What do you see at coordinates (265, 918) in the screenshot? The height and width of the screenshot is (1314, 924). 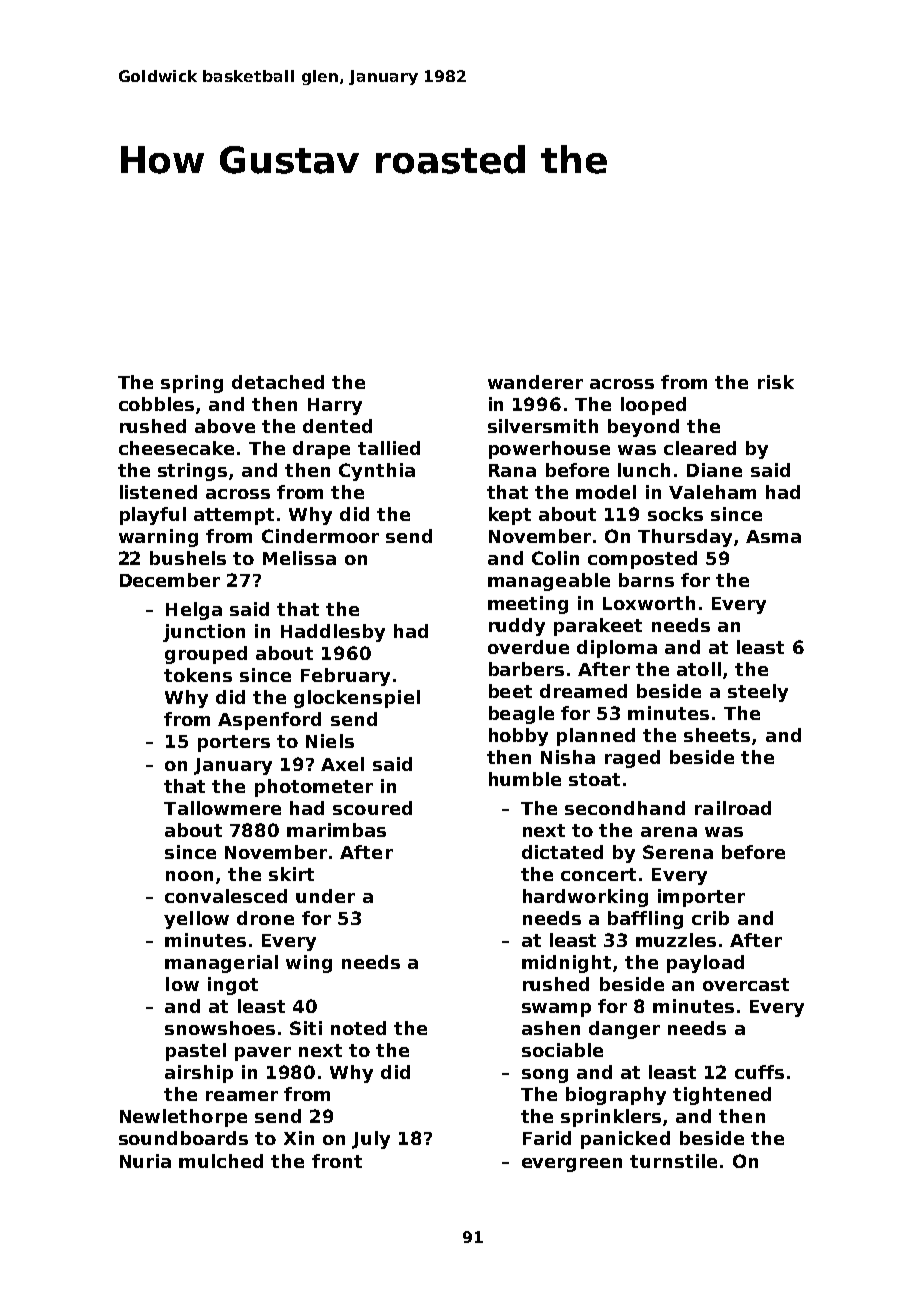 I see `drone` at bounding box center [265, 918].
